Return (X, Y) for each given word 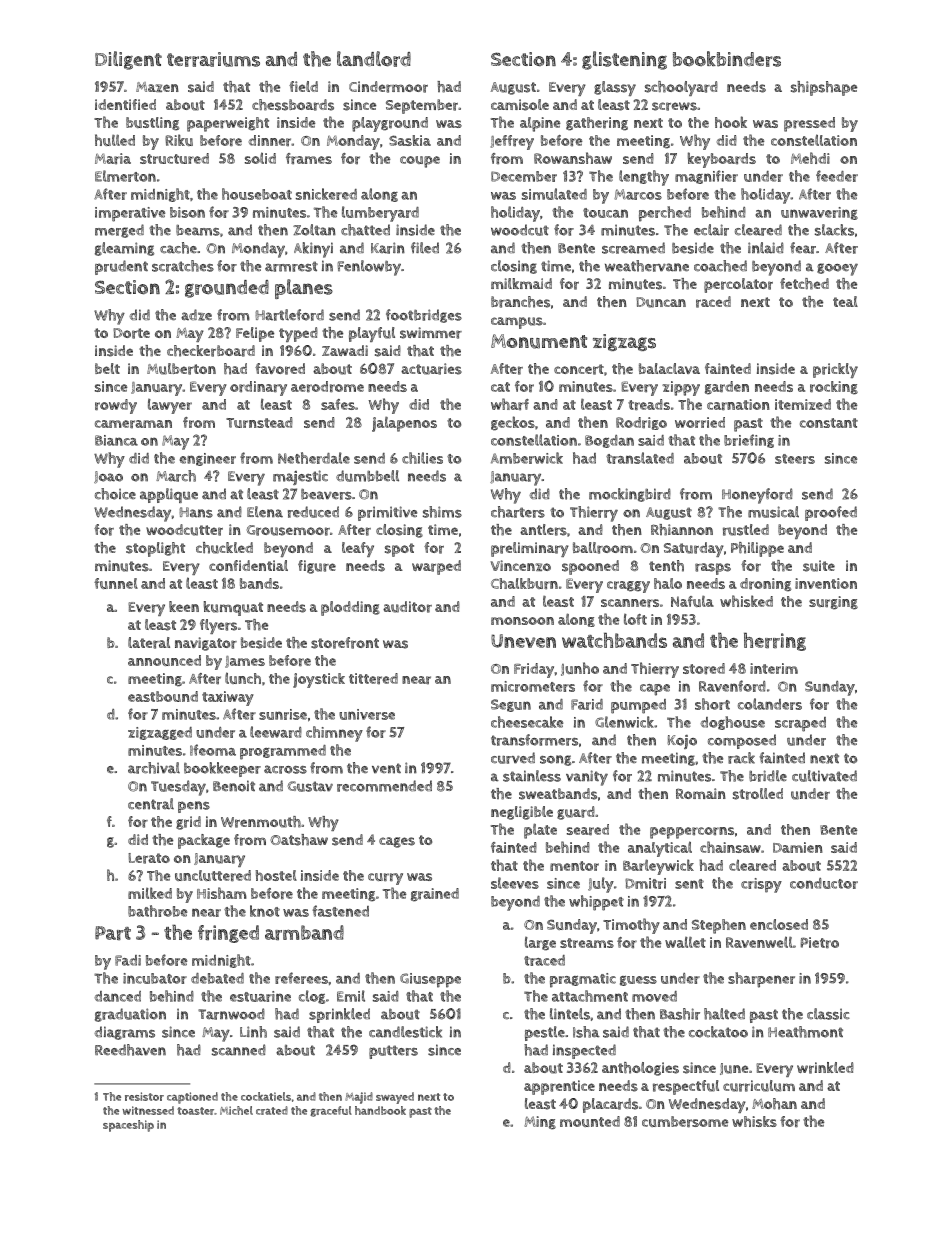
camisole (520, 105)
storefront (345, 643)
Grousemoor (288, 530)
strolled (758, 794)
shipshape (824, 88)
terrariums (213, 59)
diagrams (124, 1033)
